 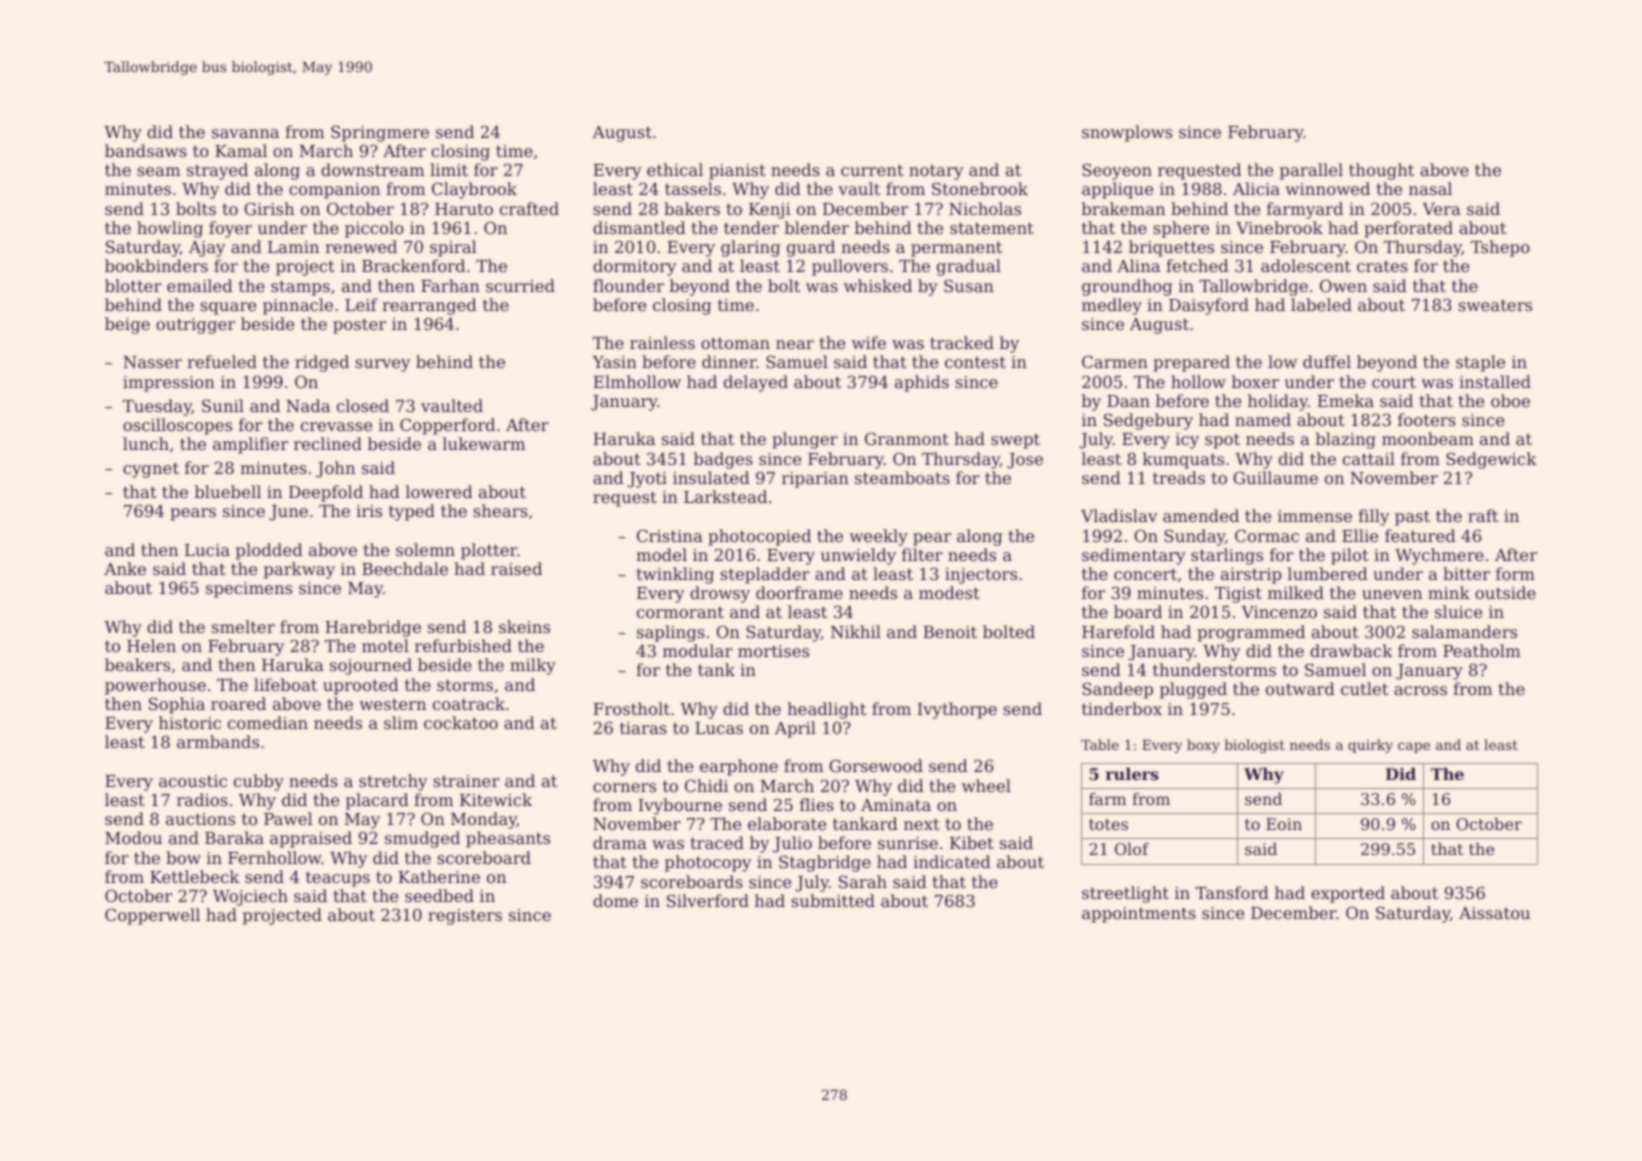 I want to click on Harefold, so click(x=1118, y=631).
